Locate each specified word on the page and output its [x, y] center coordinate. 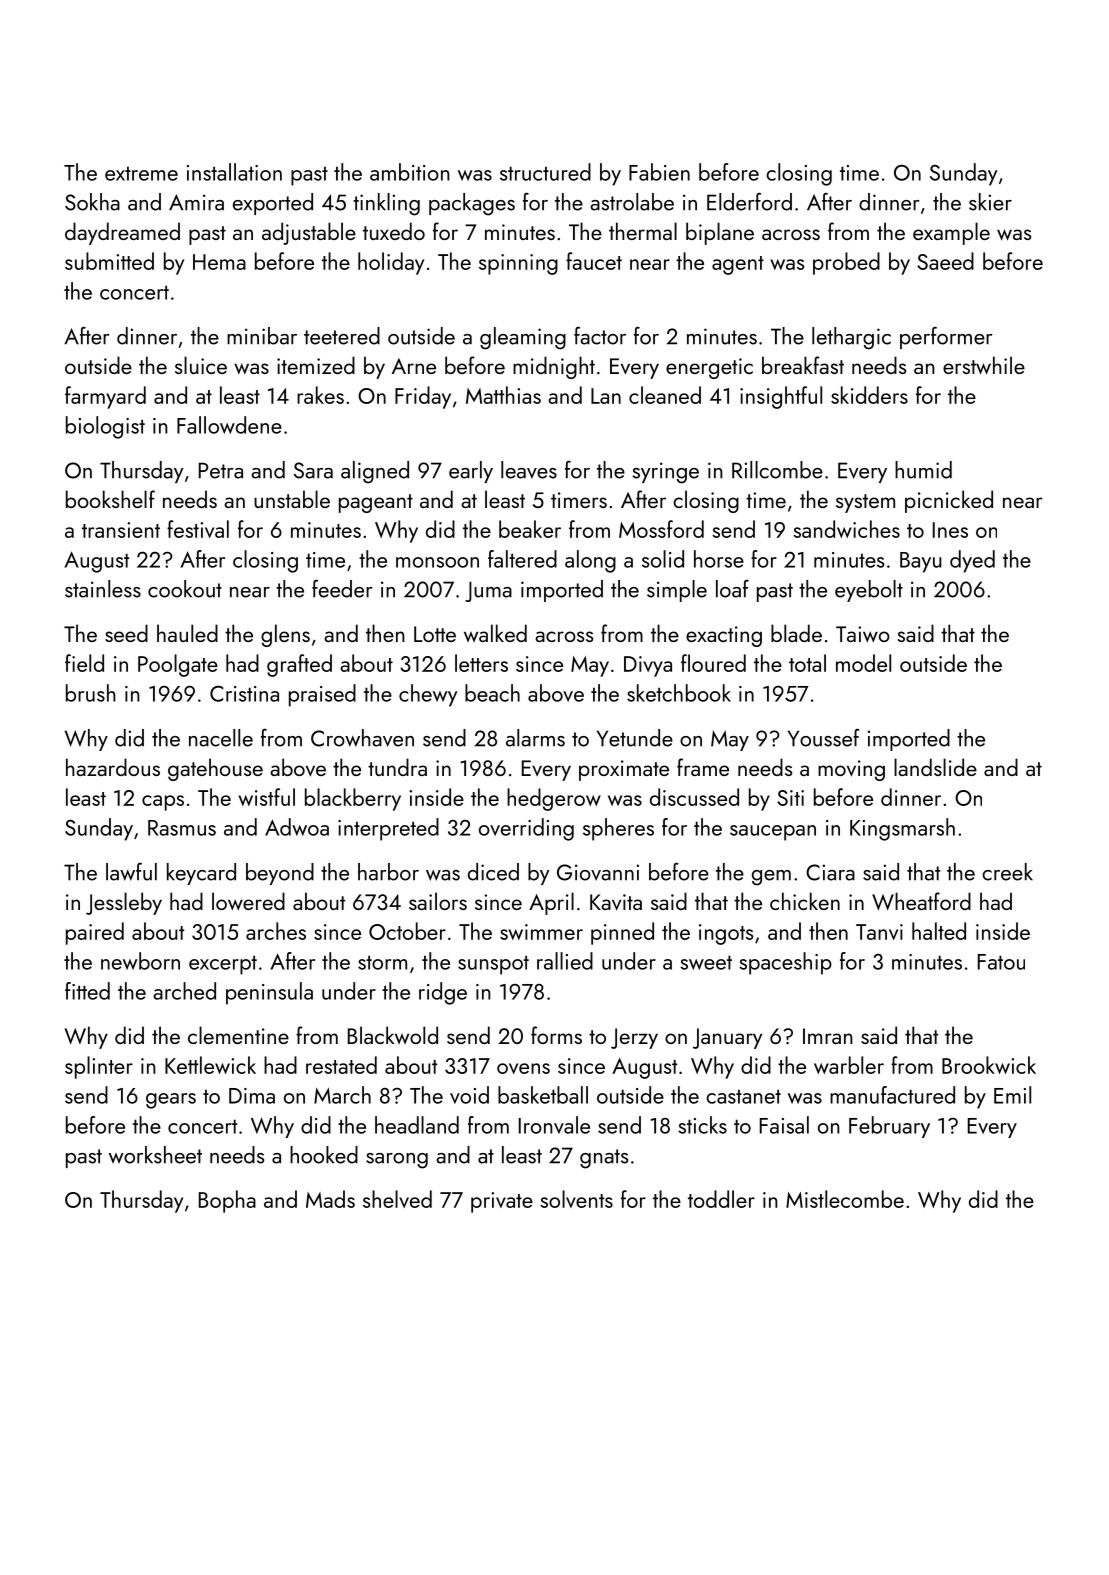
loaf [732, 588]
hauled [187, 633]
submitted [109, 261]
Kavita [616, 902]
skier [990, 202]
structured [545, 172]
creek [1007, 872]
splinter [99, 1067]
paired [95, 933]
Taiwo [863, 634]
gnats [604, 1159]
